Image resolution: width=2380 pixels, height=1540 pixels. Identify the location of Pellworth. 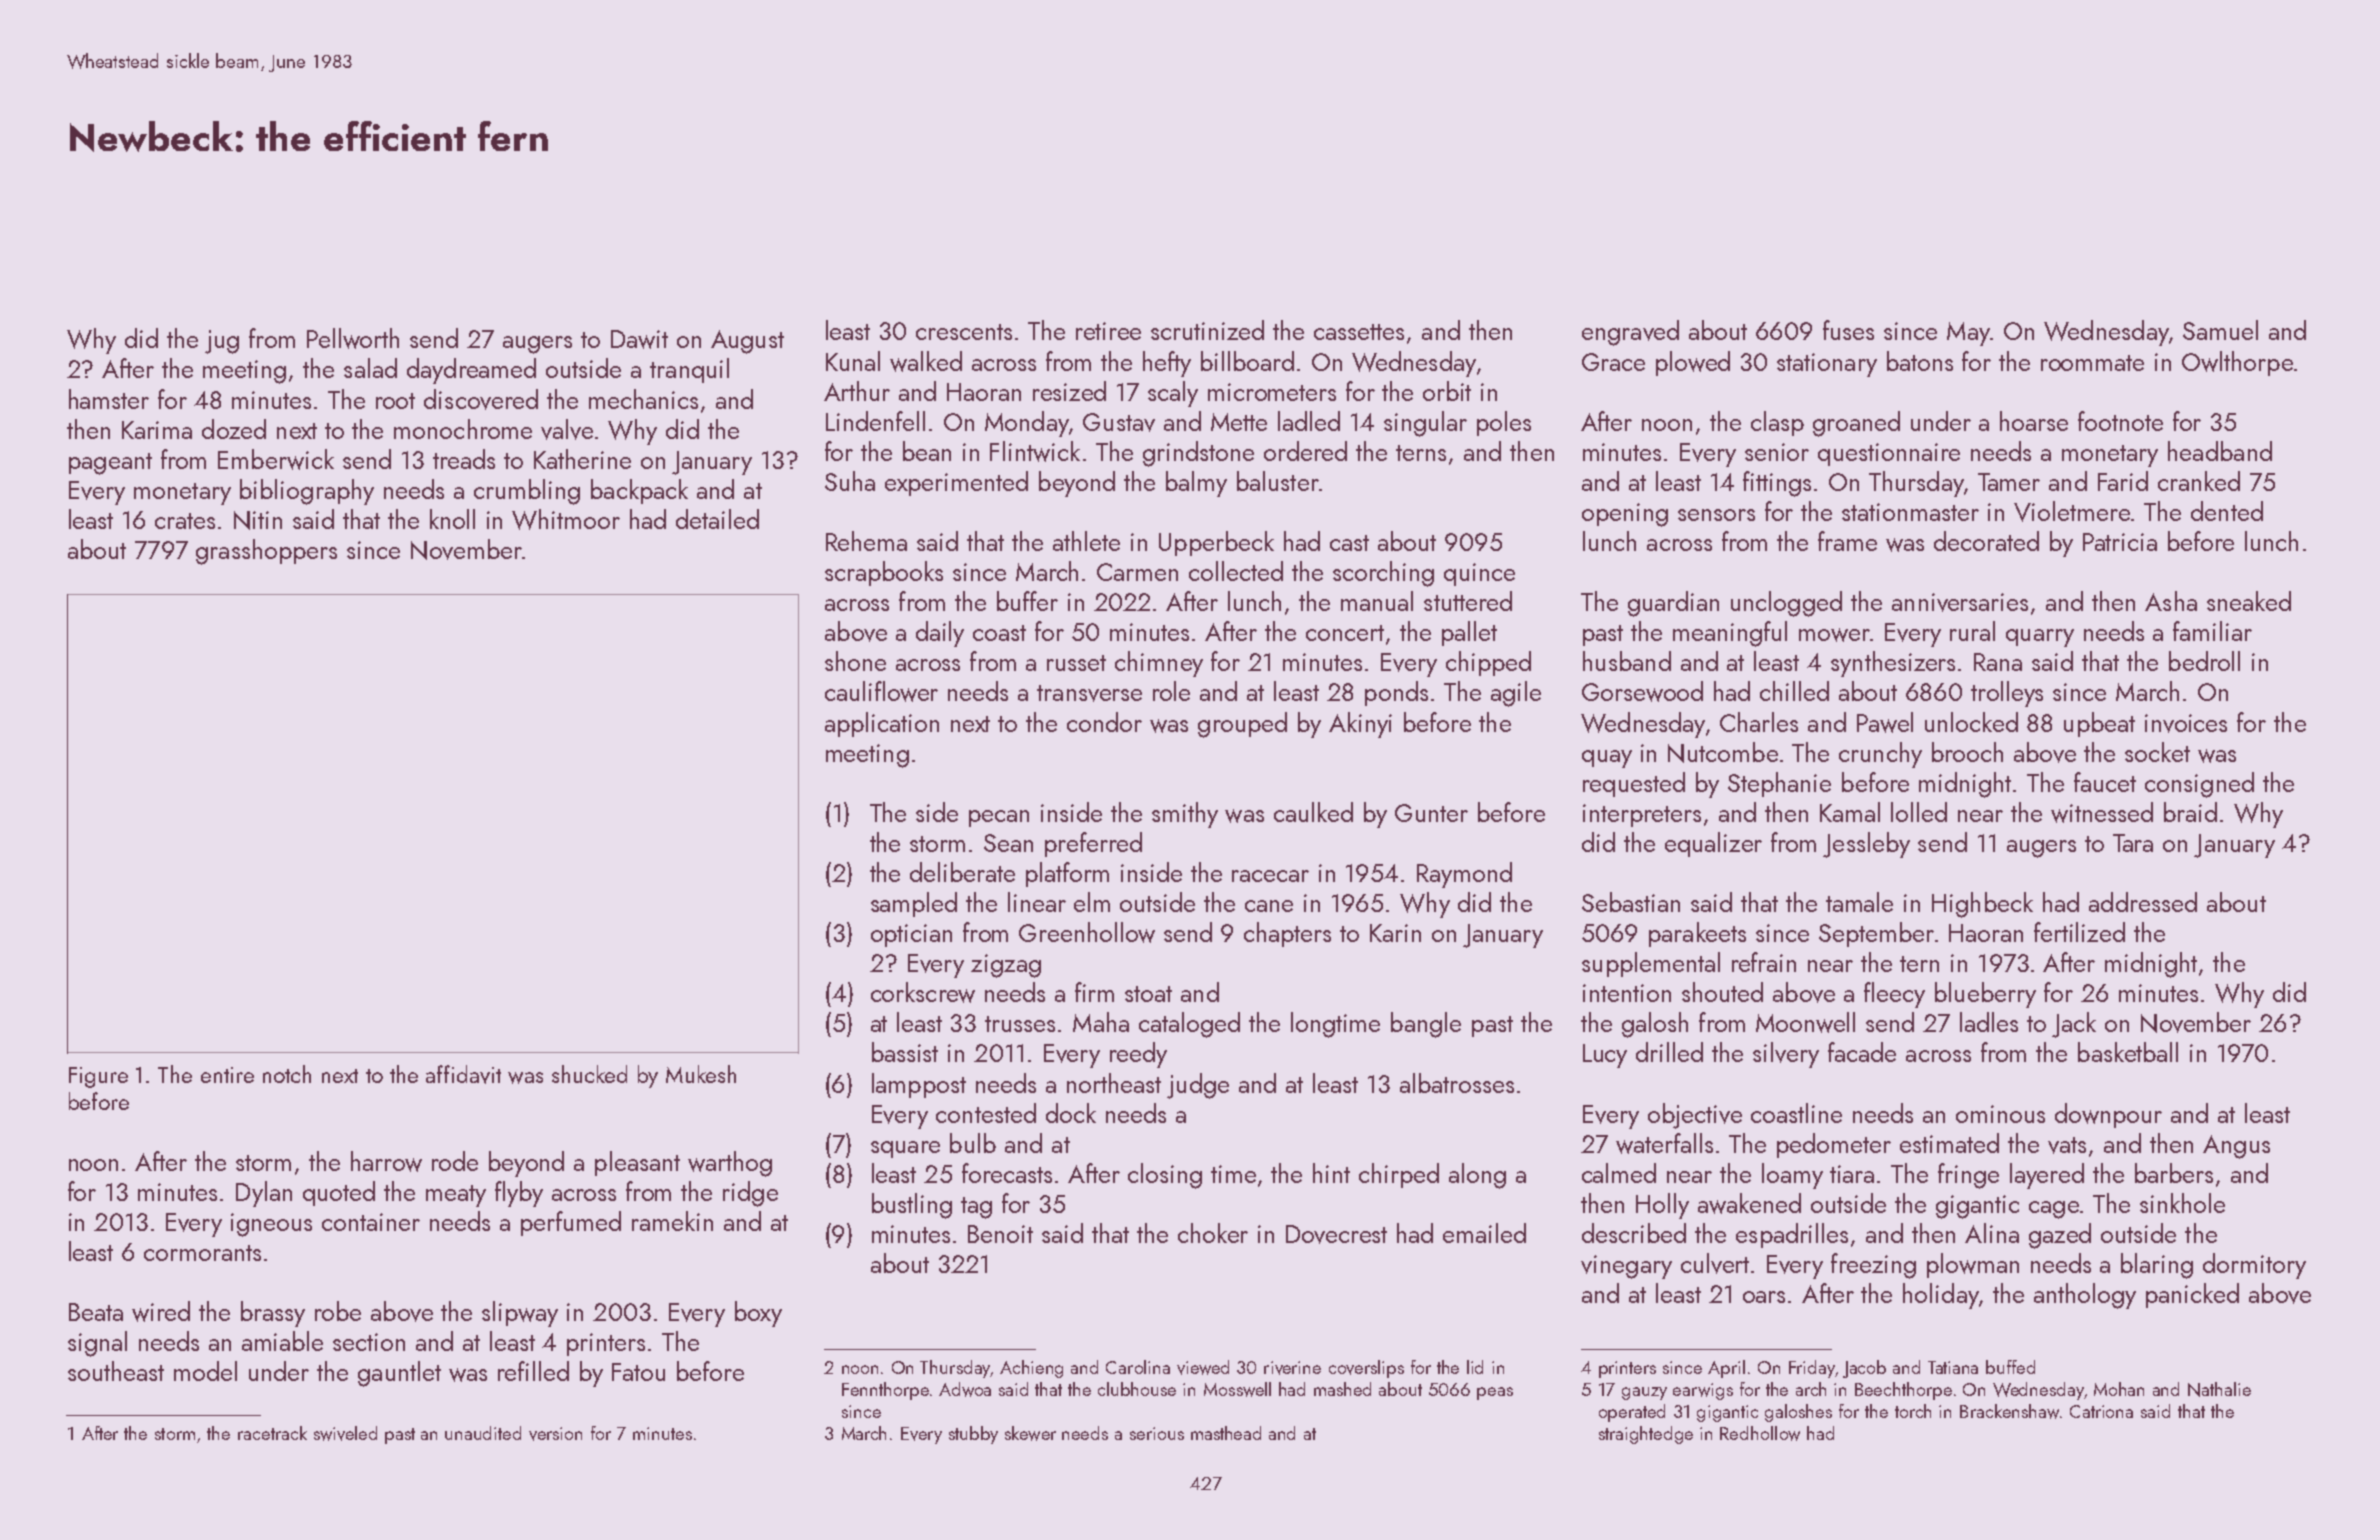
(353, 338).
